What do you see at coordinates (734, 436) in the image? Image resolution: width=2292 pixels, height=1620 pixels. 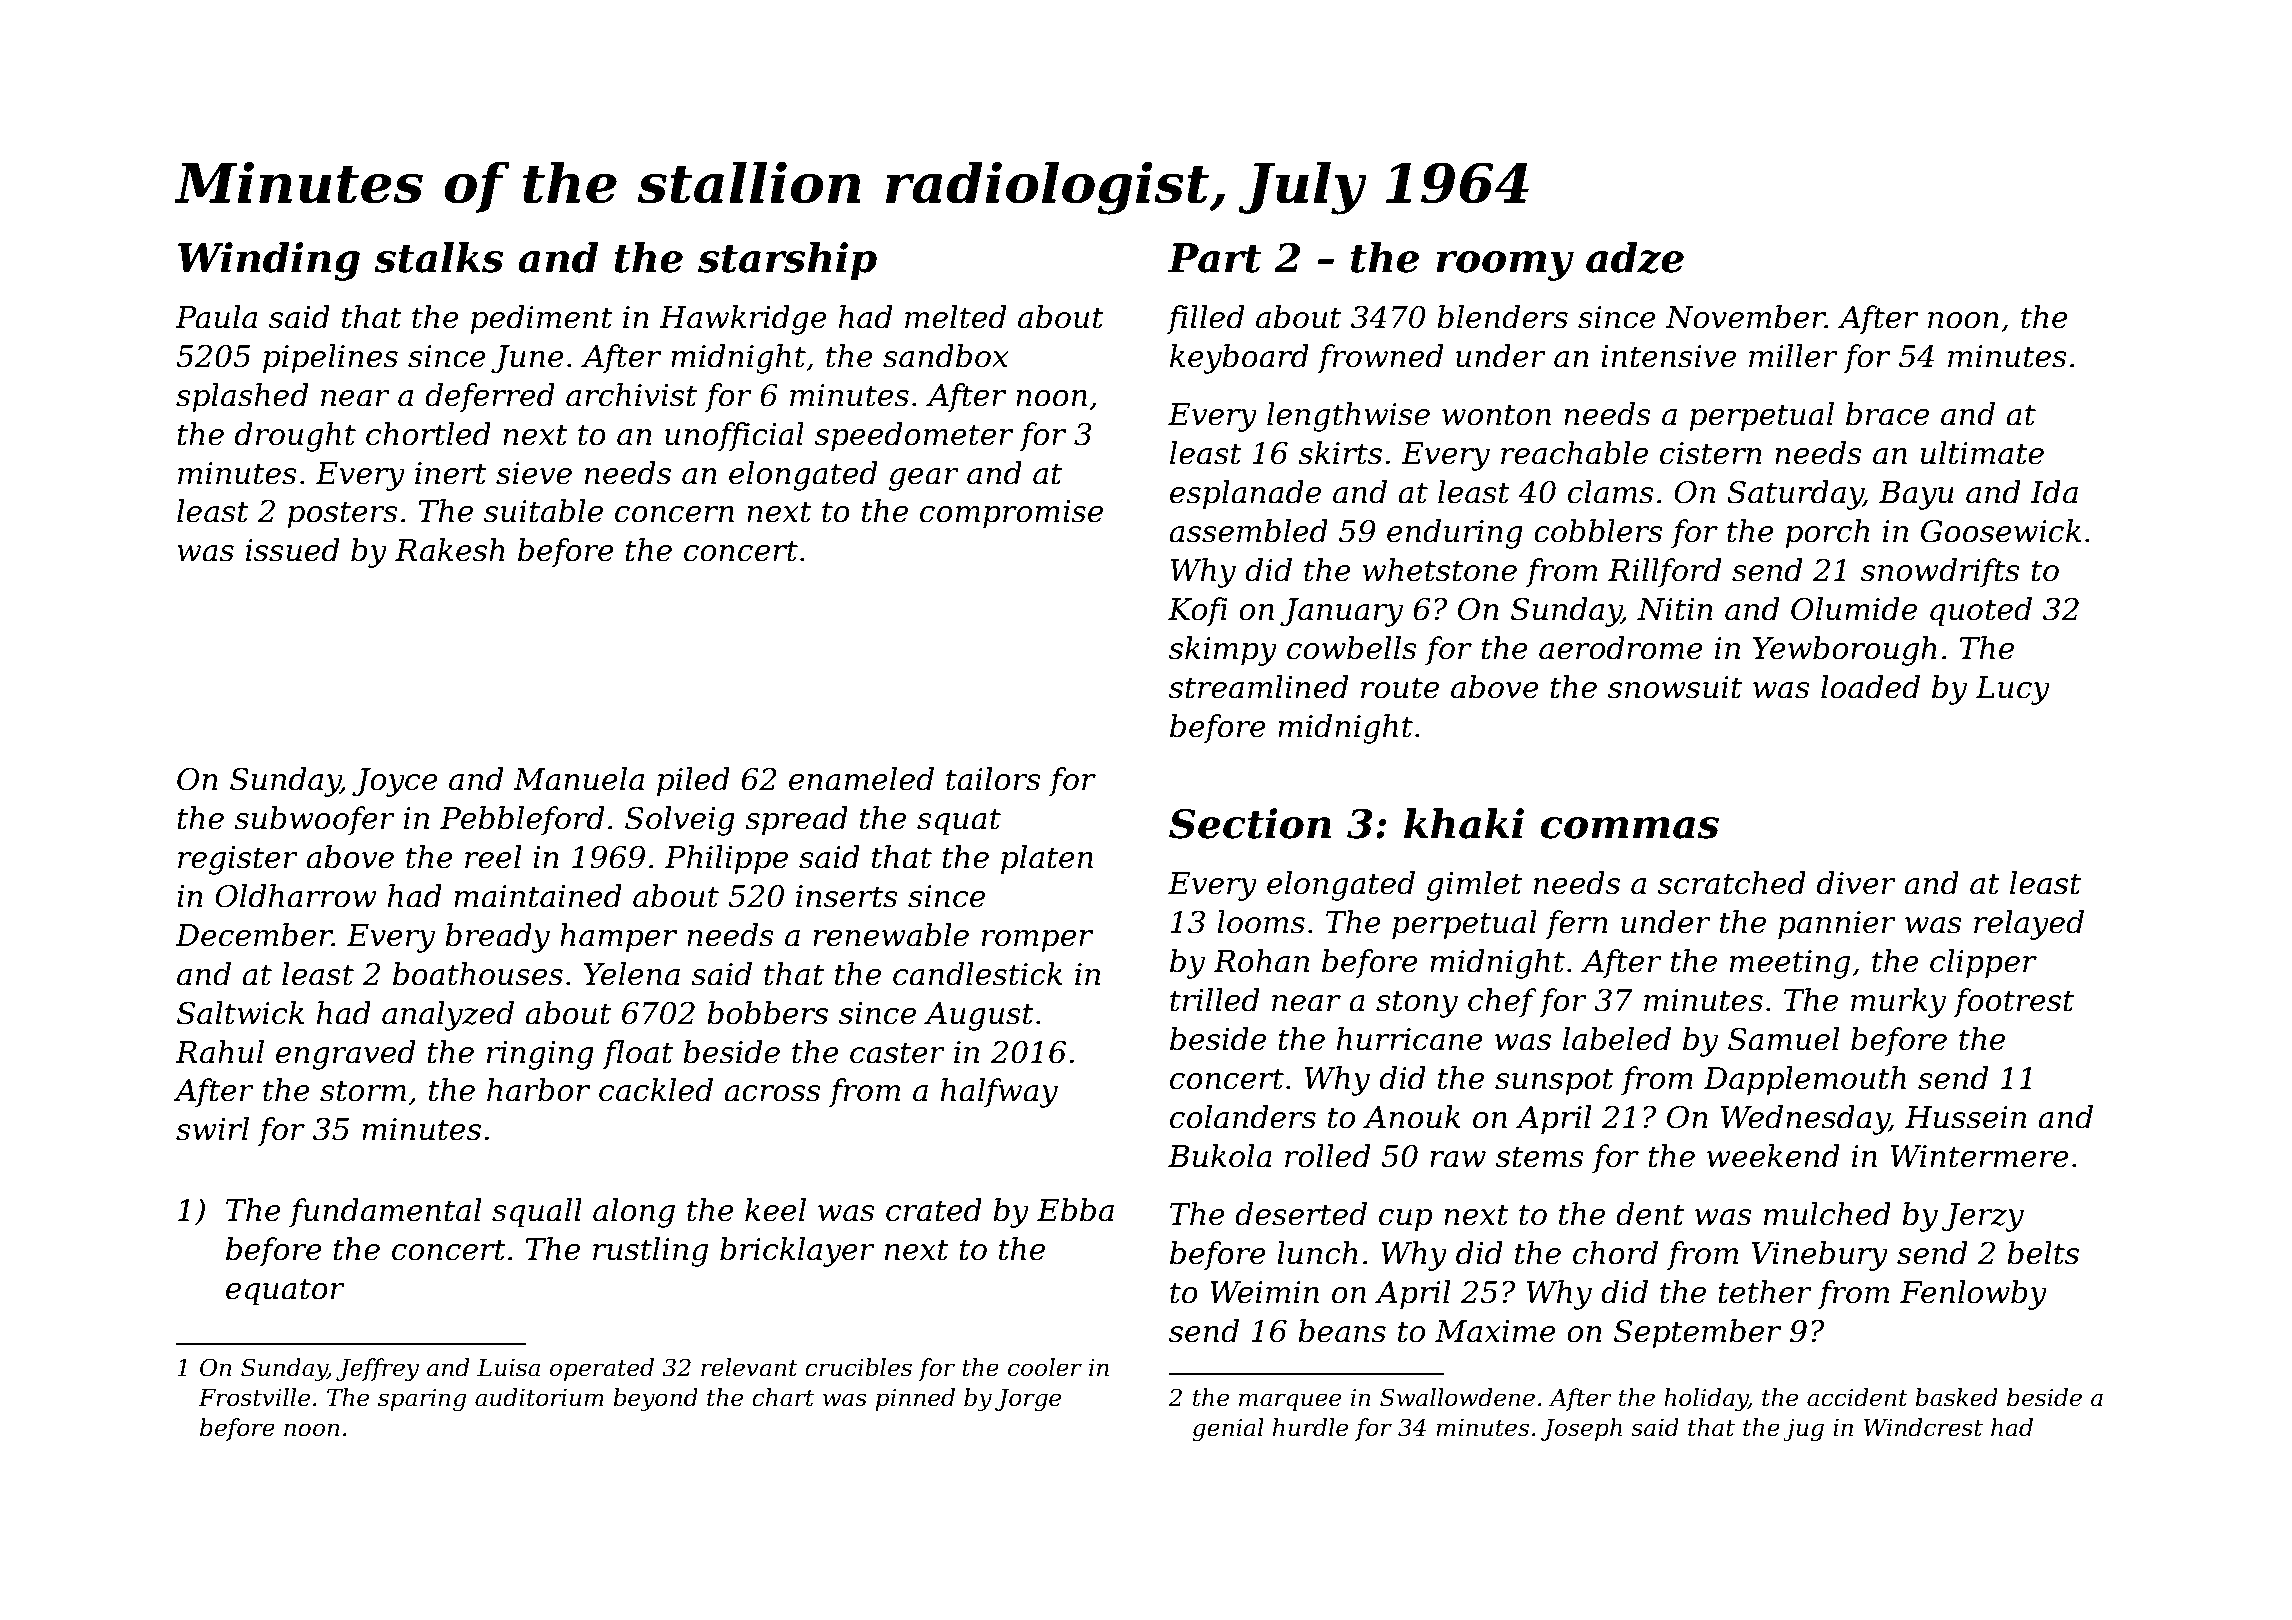 I see `unofficial` at bounding box center [734, 436].
